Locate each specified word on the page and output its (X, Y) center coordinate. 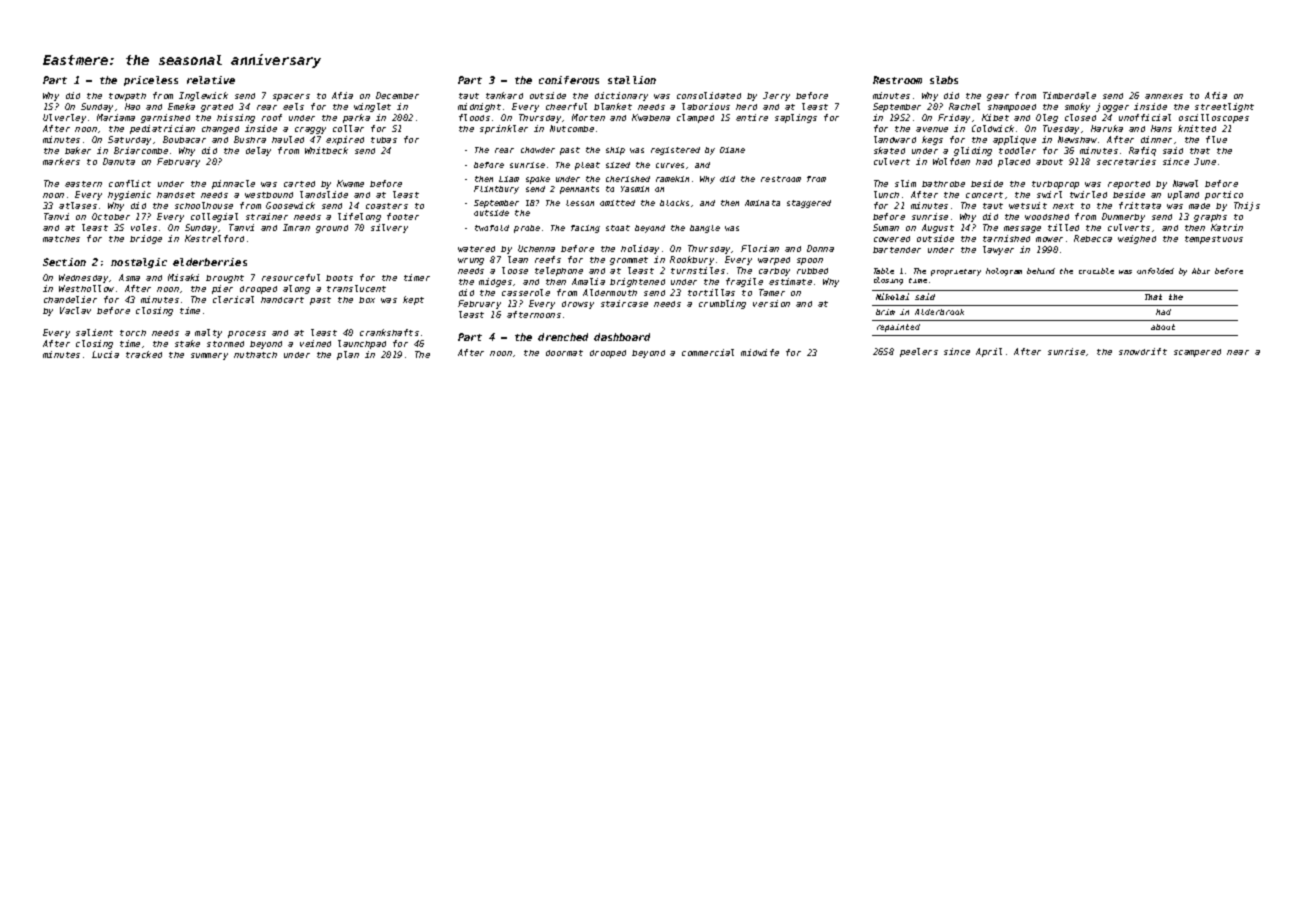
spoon (810, 261)
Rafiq (1142, 151)
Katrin (1227, 227)
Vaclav (75, 310)
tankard (504, 95)
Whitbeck (326, 150)
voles (144, 227)
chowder (538, 150)
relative (211, 80)
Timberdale (1069, 95)
